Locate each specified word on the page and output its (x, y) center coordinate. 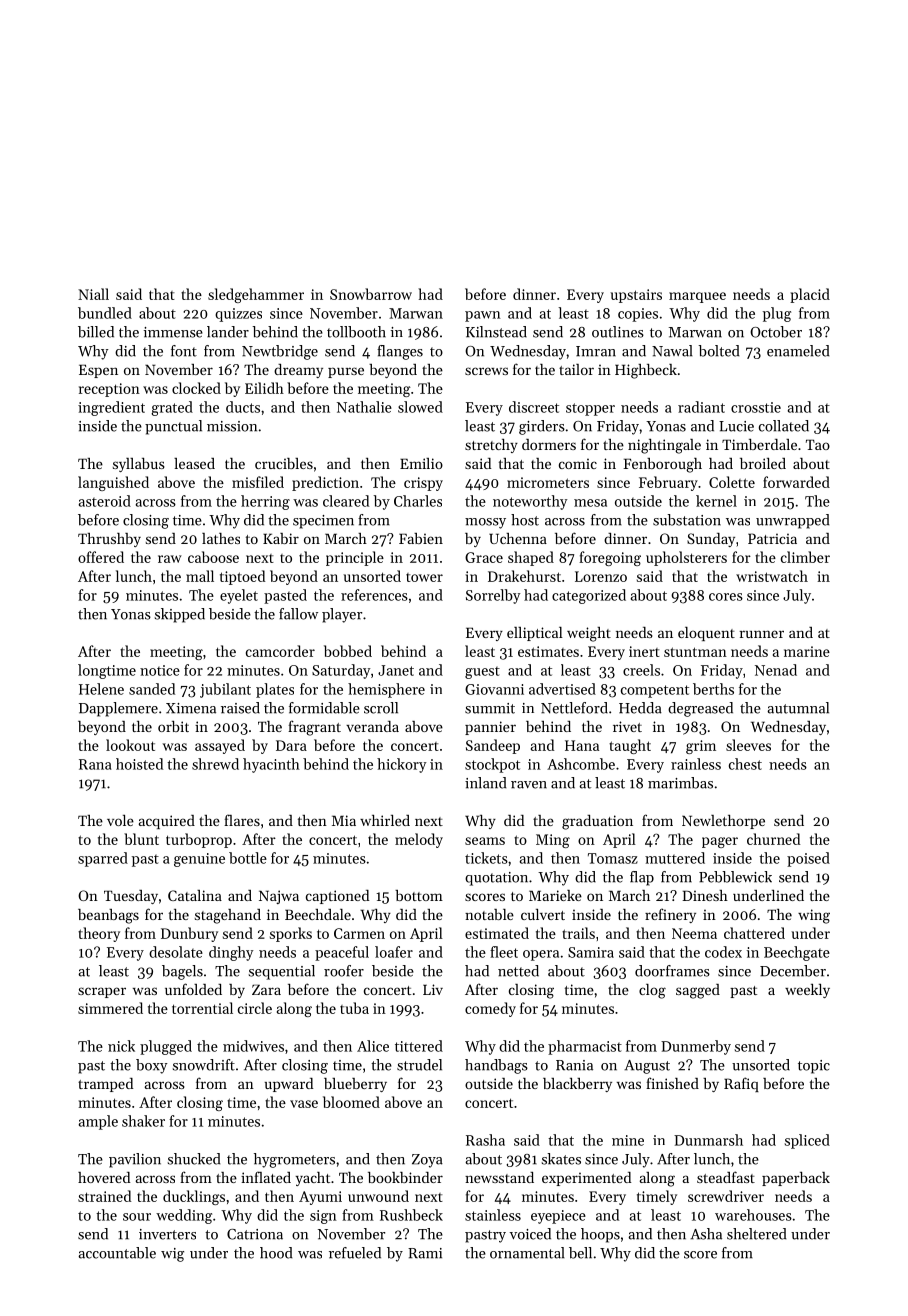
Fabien (421, 538)
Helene (101, 689)
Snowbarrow (371, 294)
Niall (93, 294)
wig (172, 1255)
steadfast (726, 1177)
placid (810, 295)
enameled (798, 351)
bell (580, 1253)
